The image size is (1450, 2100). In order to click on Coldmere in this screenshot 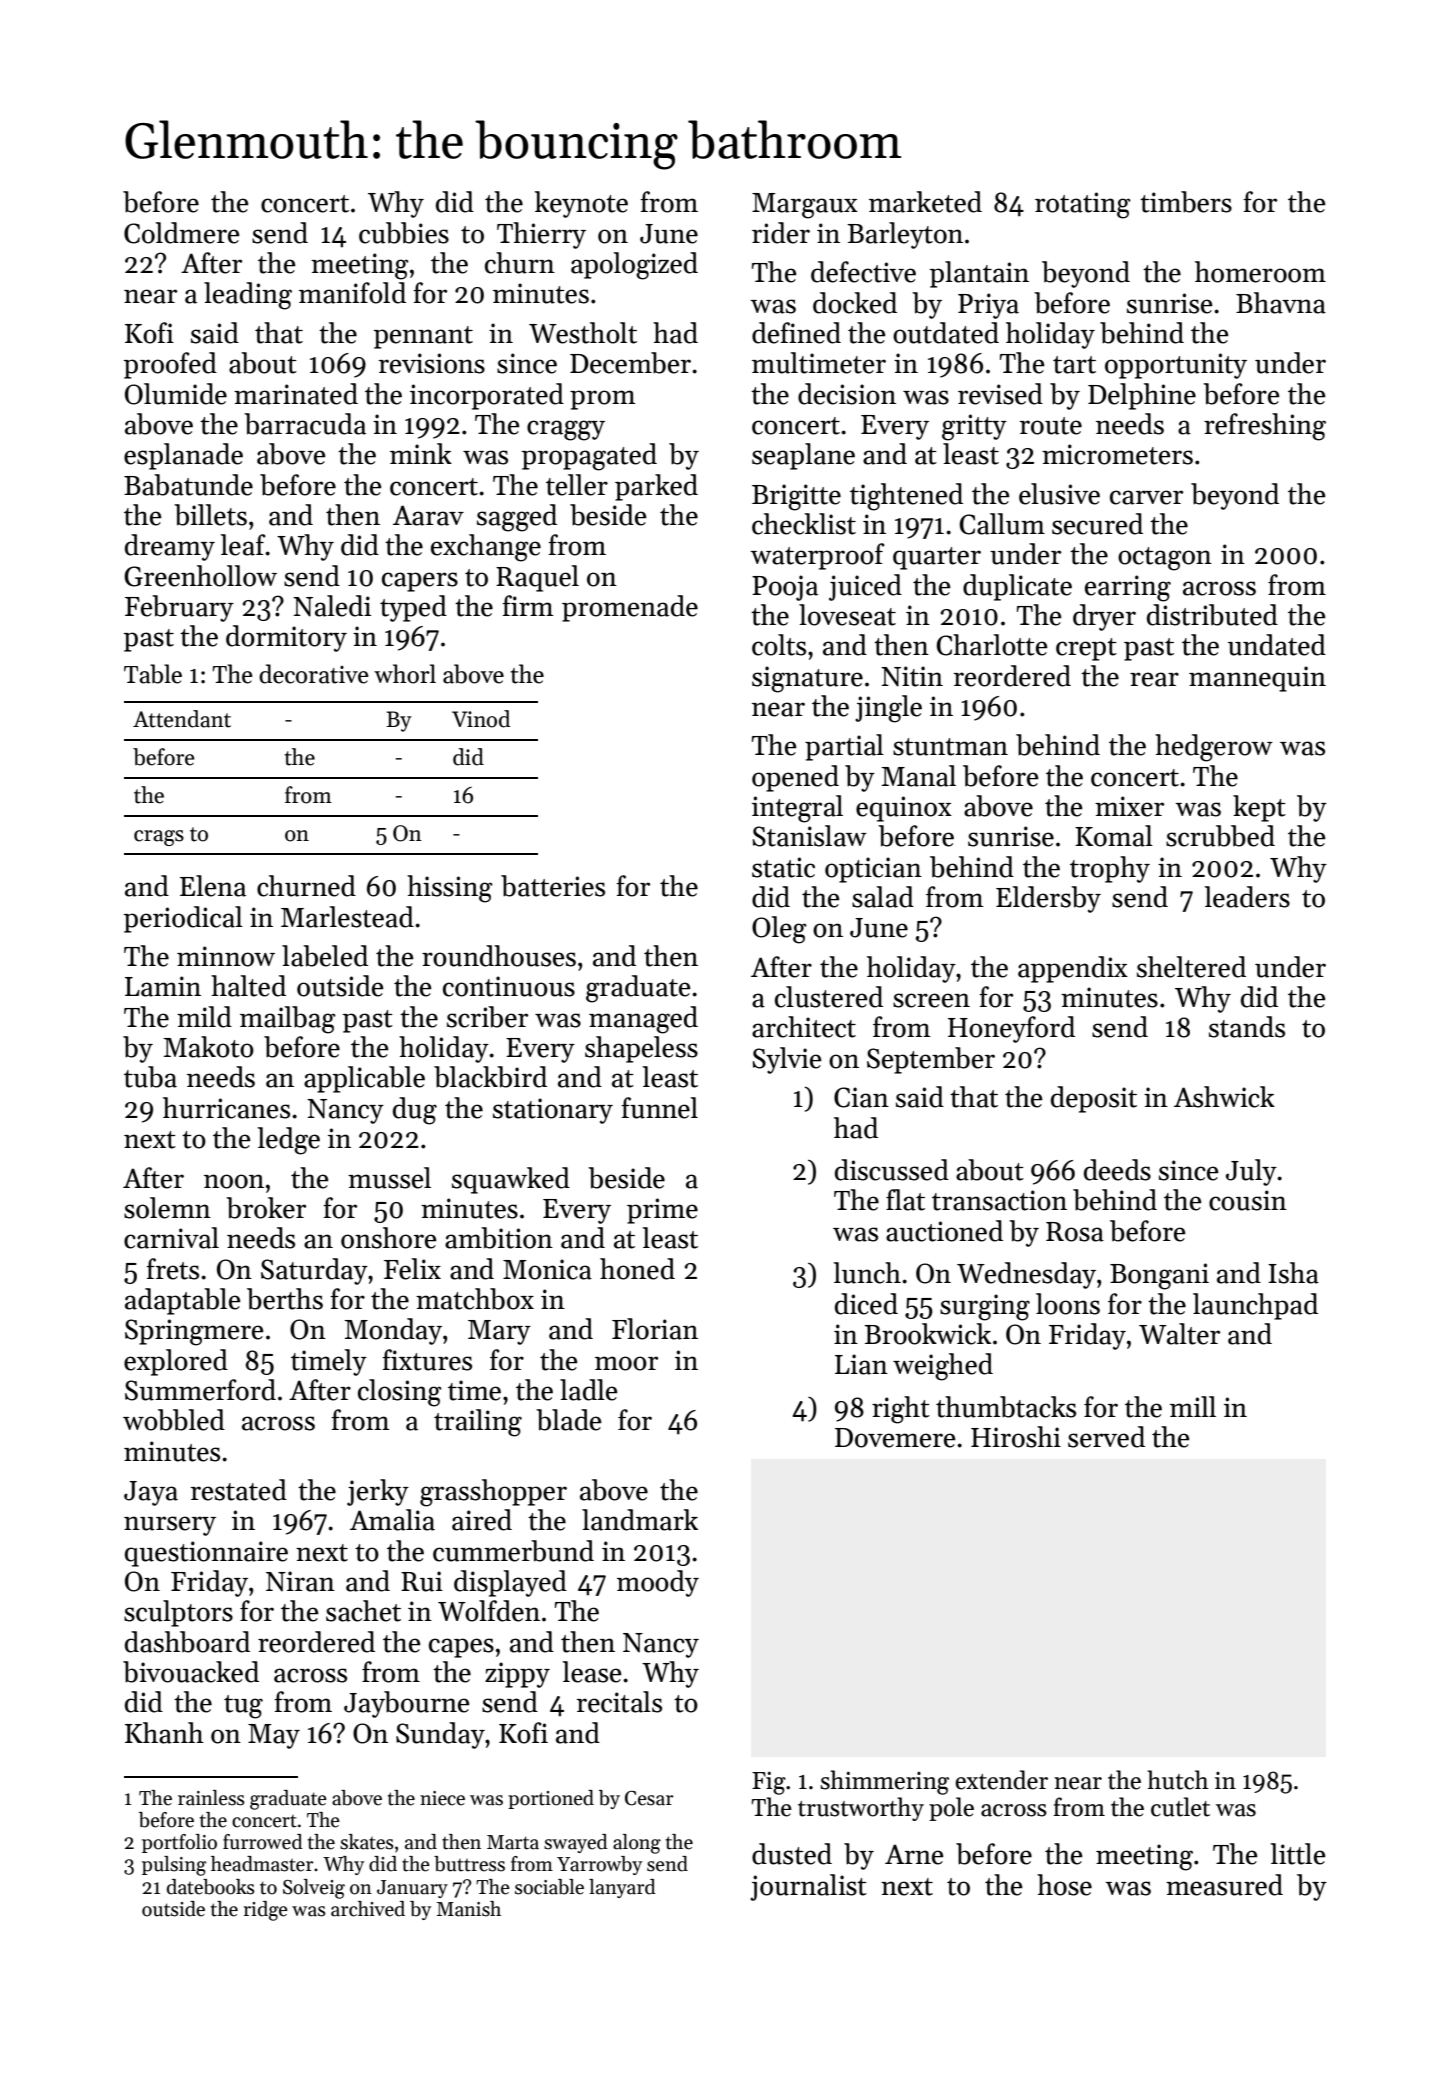, I will do `click(182, 233)`.
